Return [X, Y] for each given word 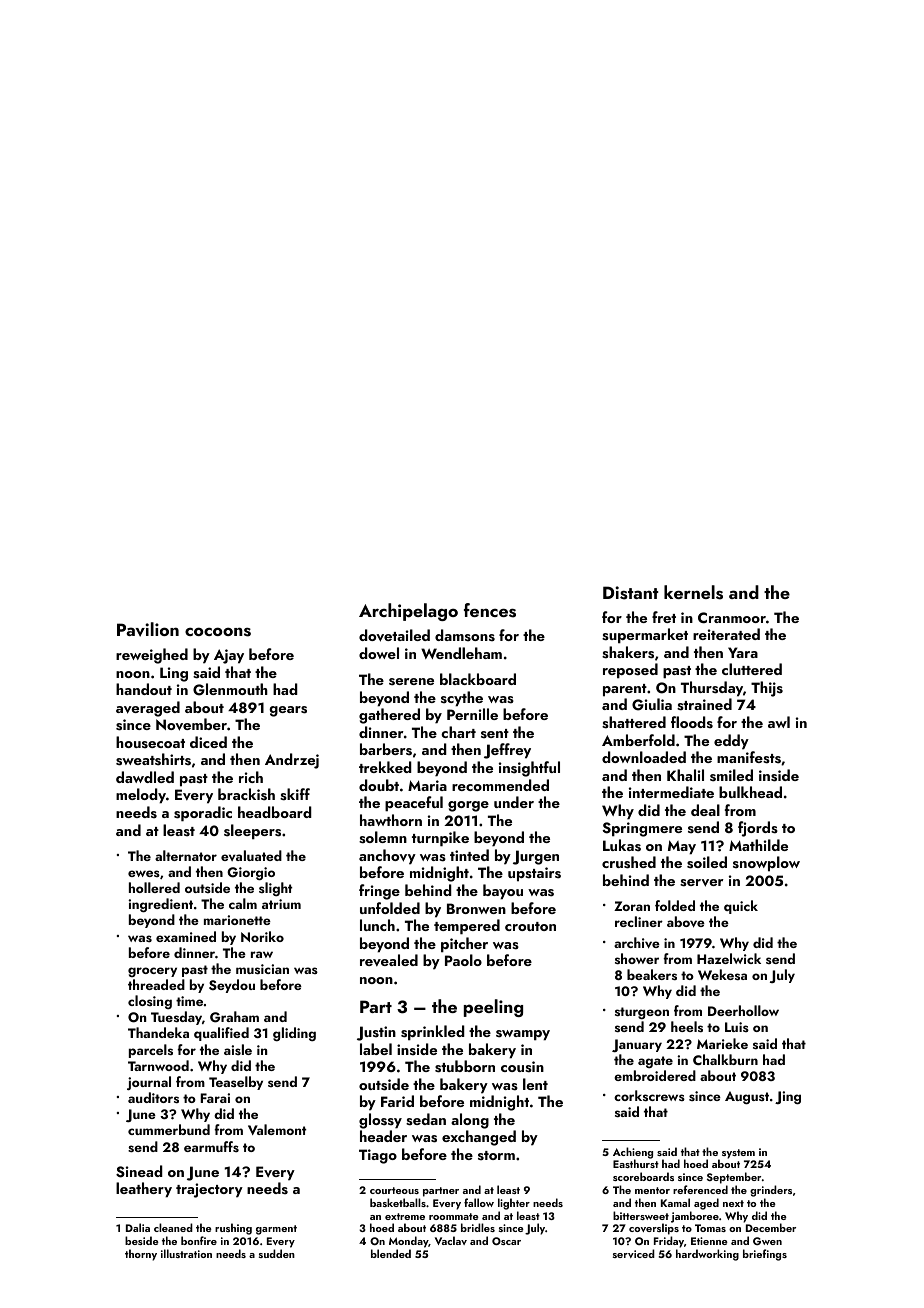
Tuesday [176, 1018]
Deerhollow [743, 1010]
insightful [529, 769]
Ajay [229, 656]
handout [144, 689]
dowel [379, 653]
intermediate [671, 792]
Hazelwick [729, 958]
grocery [152, 972]
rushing [233, 1229]
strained [704, 704]
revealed [389, 960]
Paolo [463, 960]
